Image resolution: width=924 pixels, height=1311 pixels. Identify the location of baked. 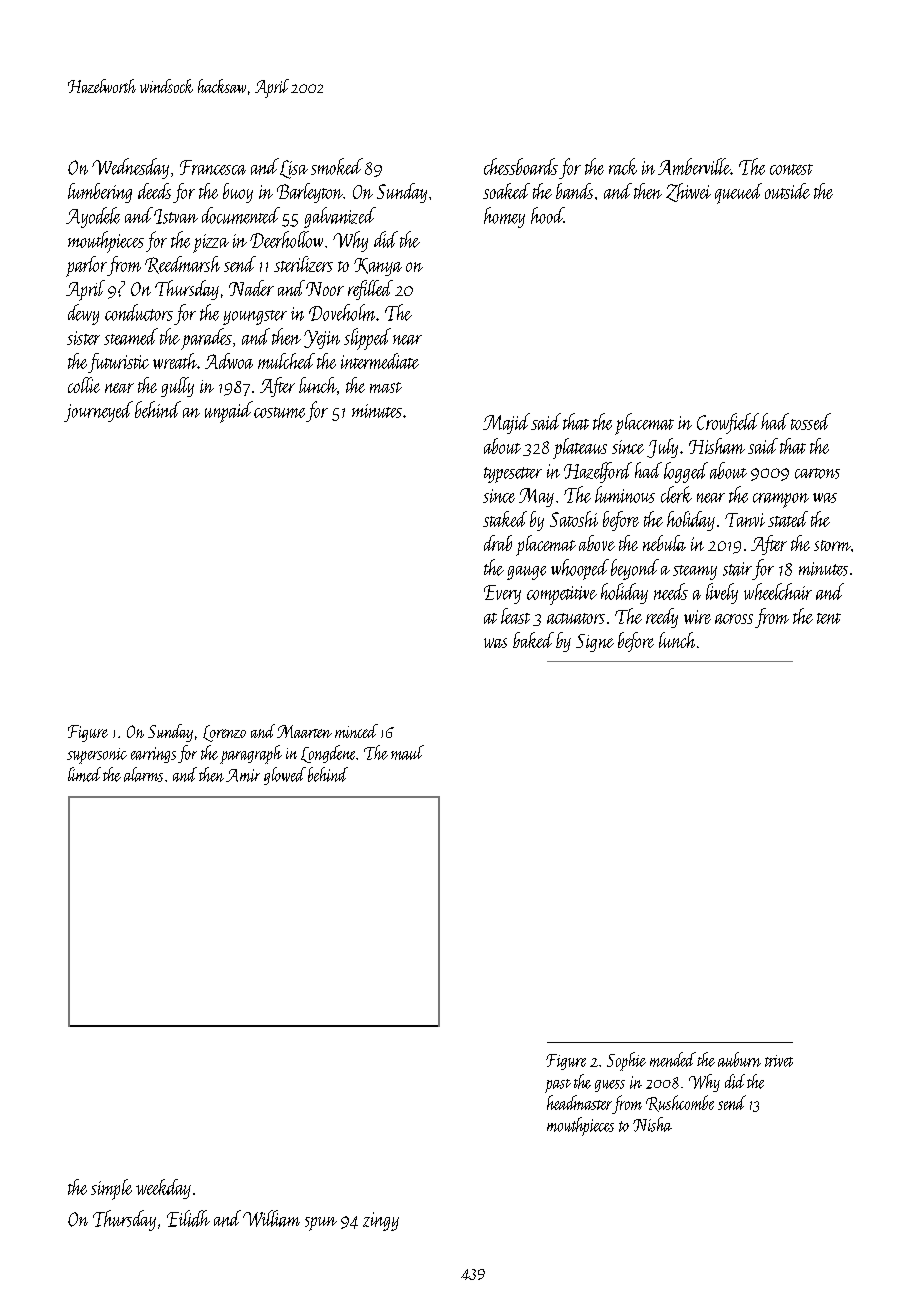
(533, 640).
